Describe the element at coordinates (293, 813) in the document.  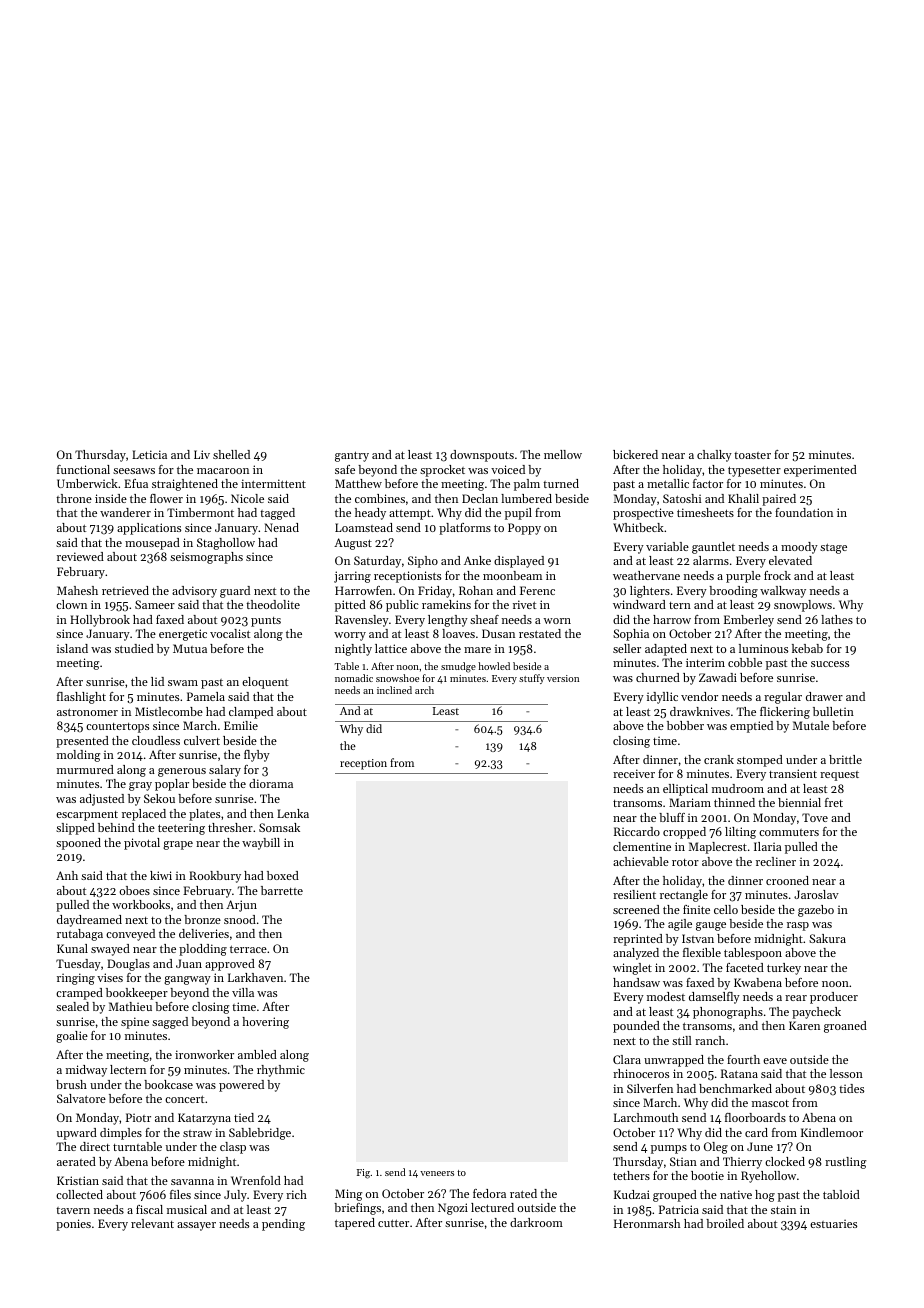
I see `Lenka` at that location.
